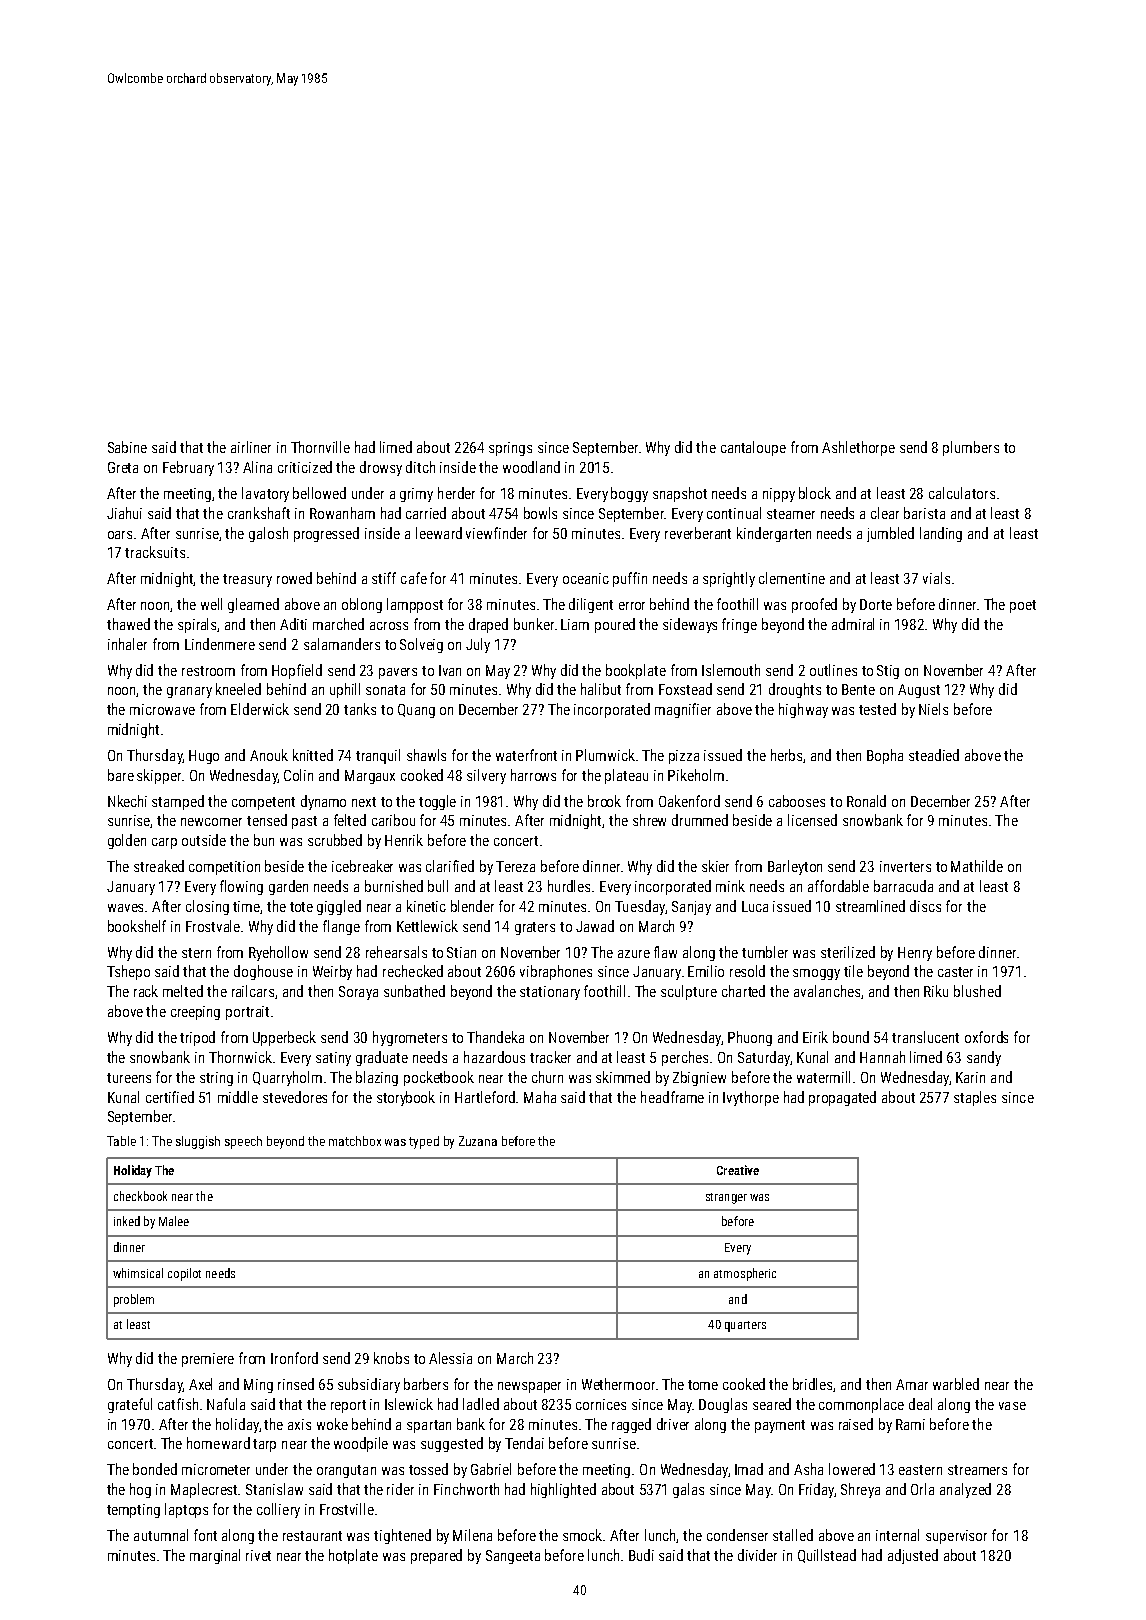 Image resolution: width=1146 pixels, height=1620 pixels. Describe the element at coordinates (361, 1444) in the document. I see `woodpile` at that location.
